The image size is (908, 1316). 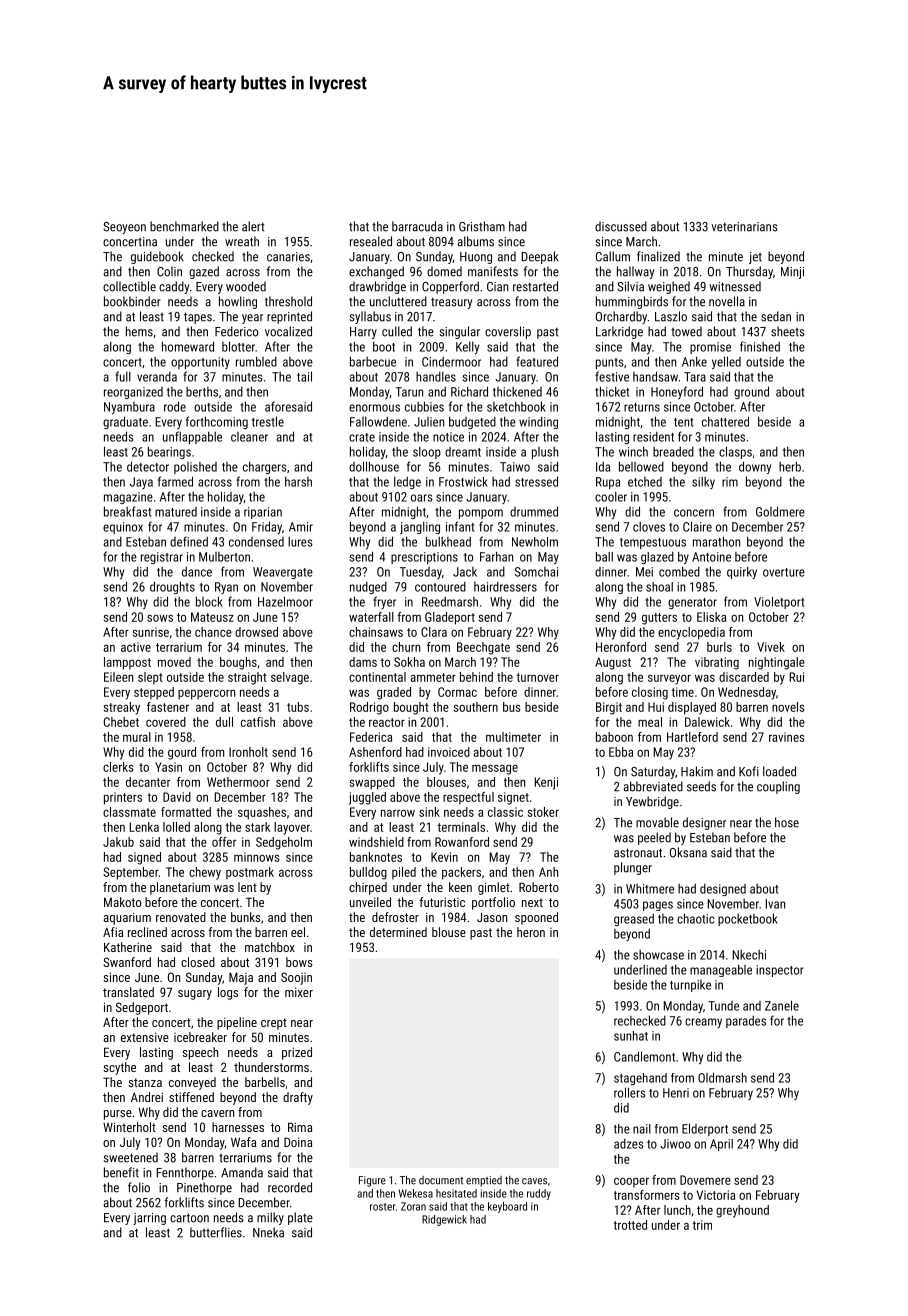 What do you see at coordinates (268, 1232) in the document?
I see `Nneka` at bounding box center [268, 1232].
